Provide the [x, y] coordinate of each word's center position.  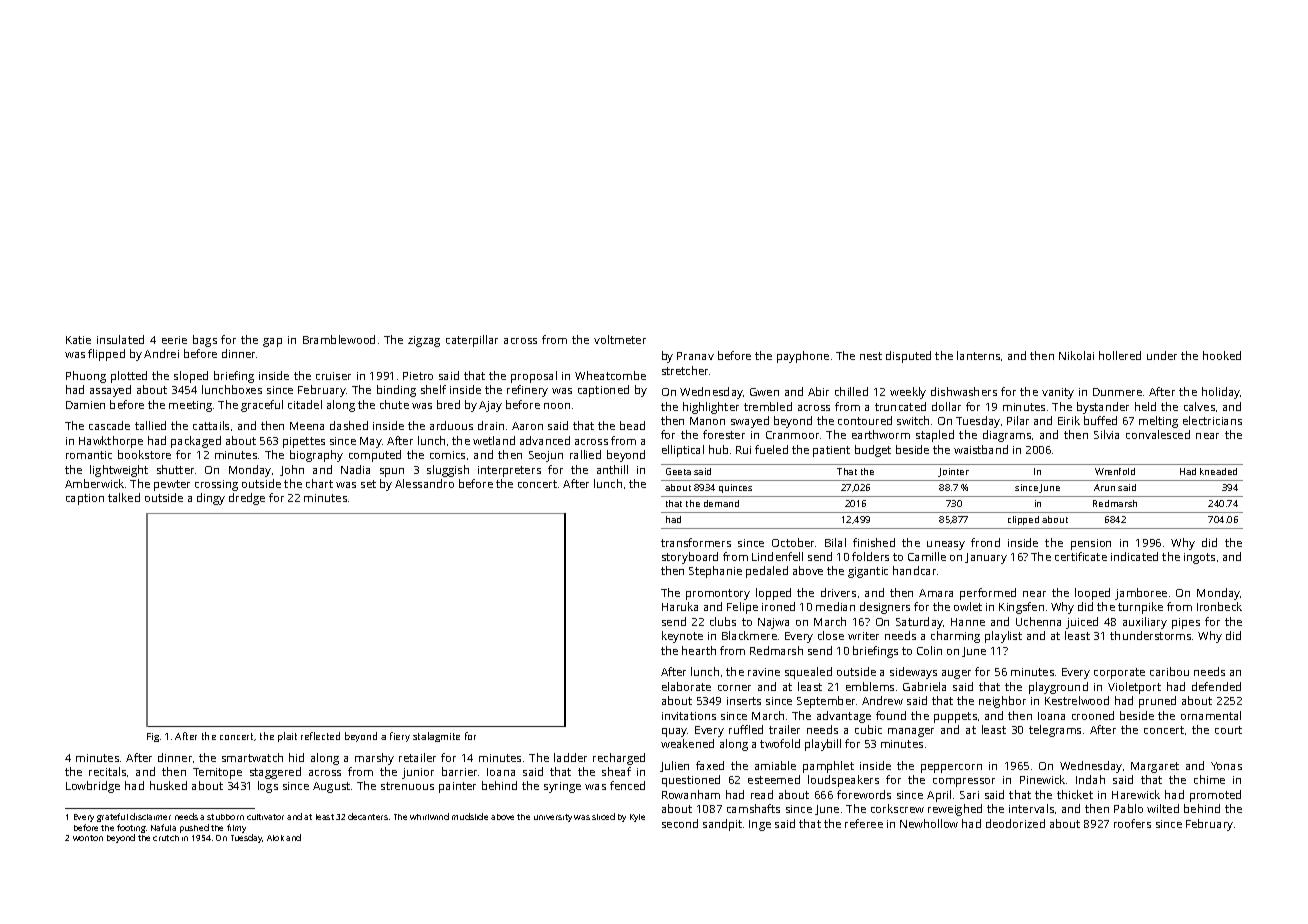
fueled [771, 449]
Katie [78, 340]
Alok [275, 838]
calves [1199, 406]
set [368, 484]
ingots [1199, 558]
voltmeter [620, 339]
